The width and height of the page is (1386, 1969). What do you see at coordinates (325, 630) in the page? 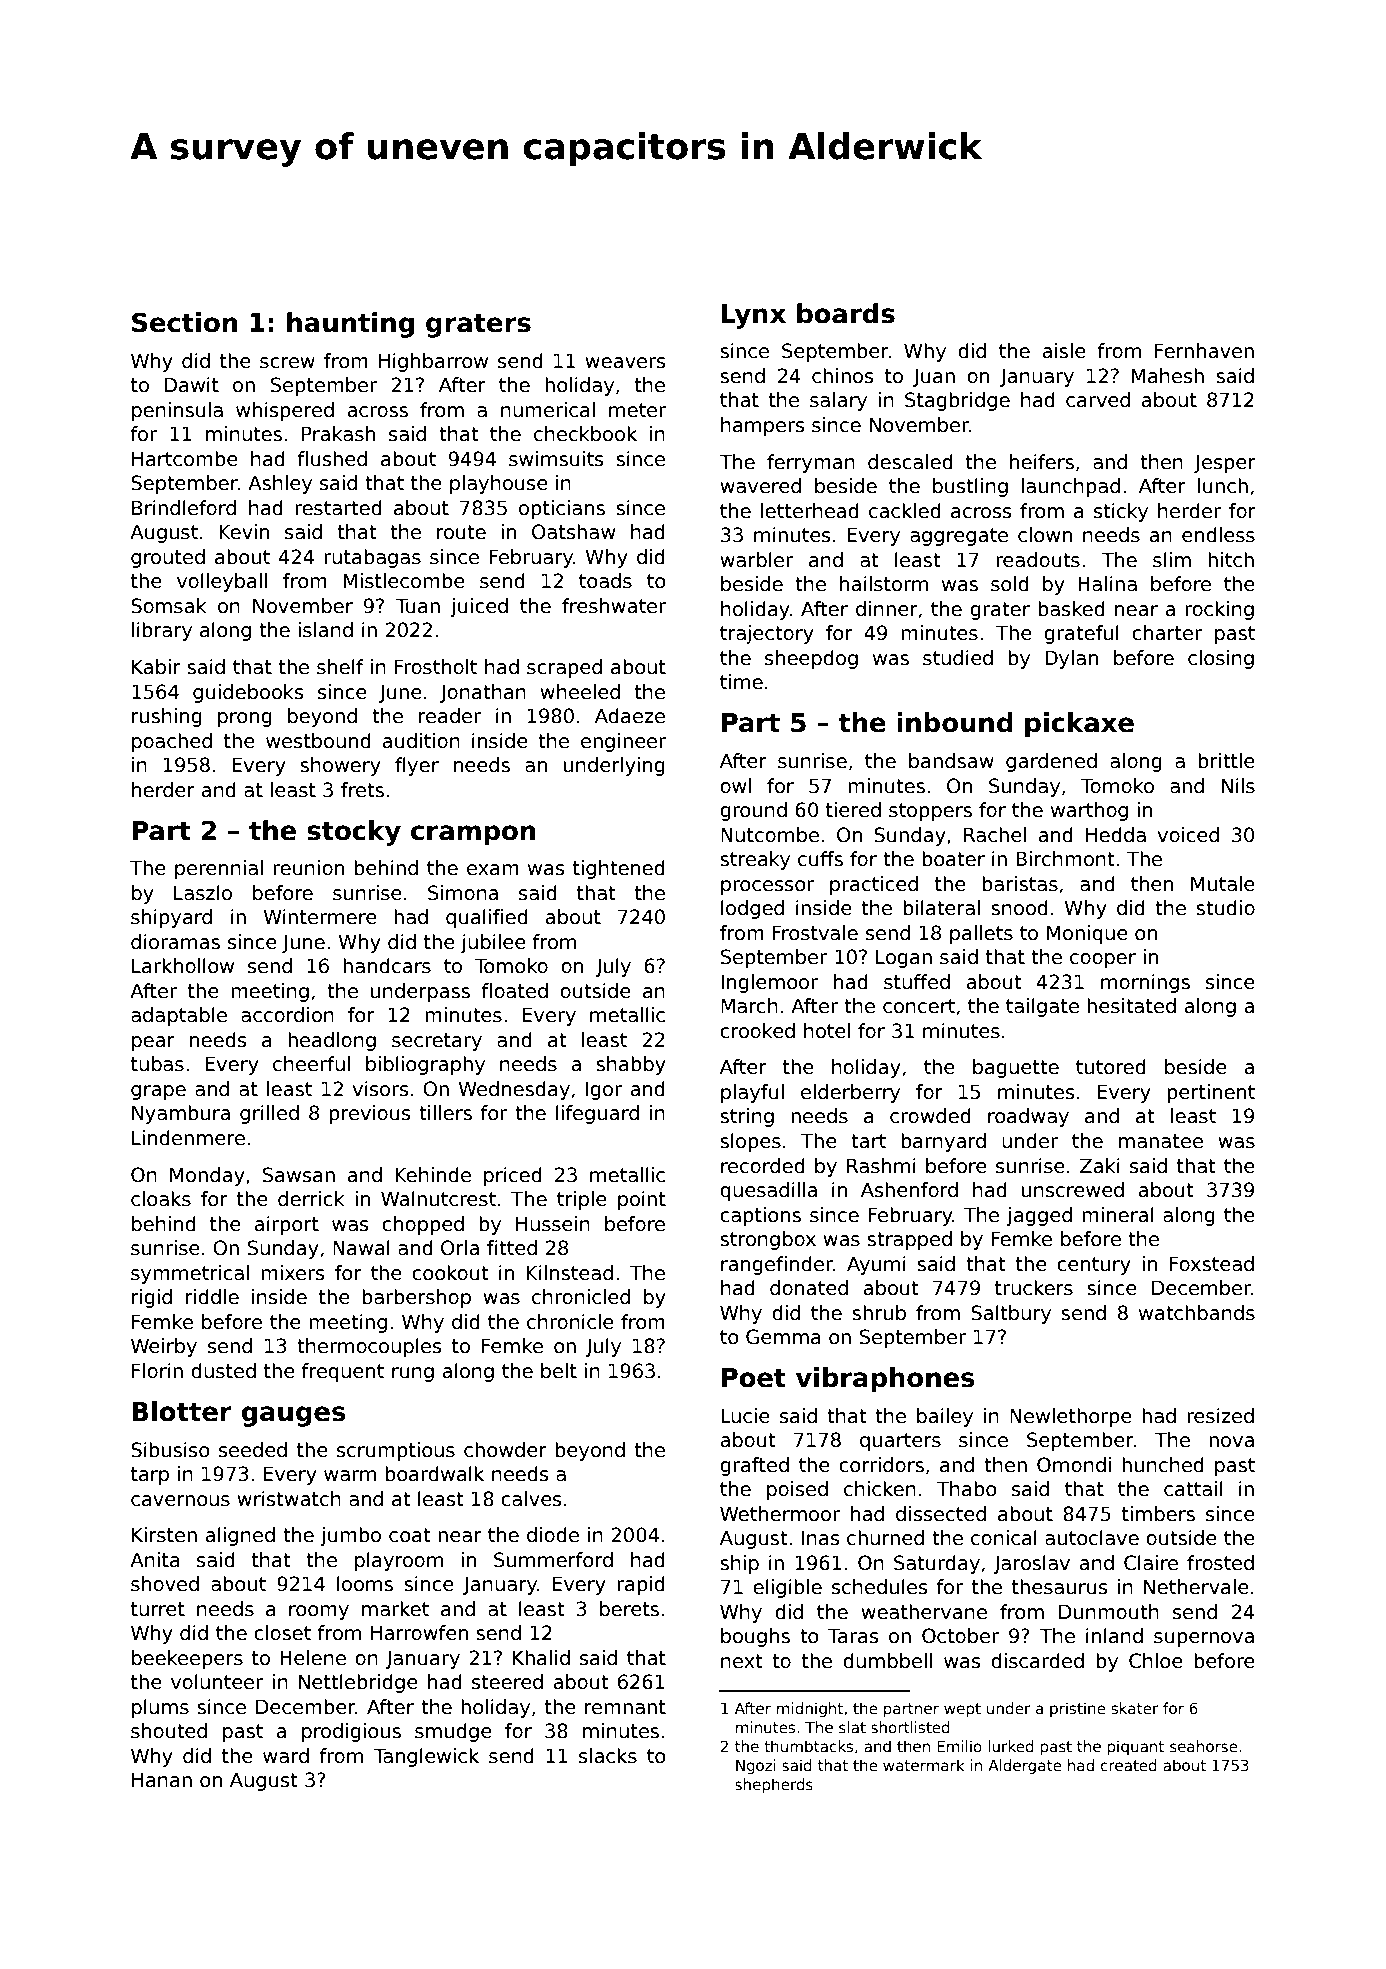
I see `island` at bounding box center [325, 630].
